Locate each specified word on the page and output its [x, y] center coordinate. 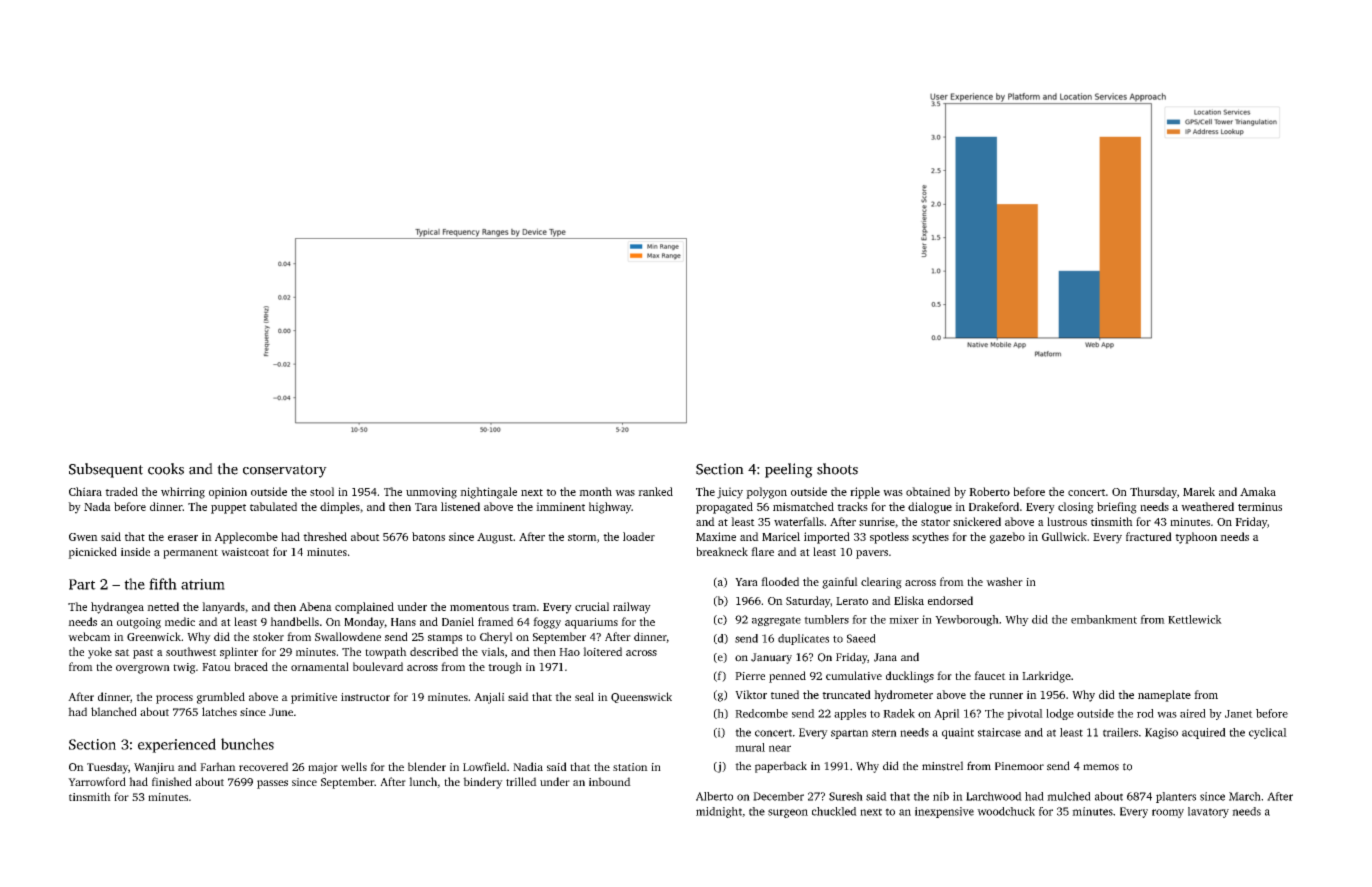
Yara [746, 582]
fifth [163, 584]
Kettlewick [1195, 619]
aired [1193, 713]
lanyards [223, 608]
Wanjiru [154, 768]
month [595, 491]
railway [632, 608]
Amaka [1258, 491]
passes [272, 784]
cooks [166, 469]
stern [884, 733]
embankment [1104, 619]
